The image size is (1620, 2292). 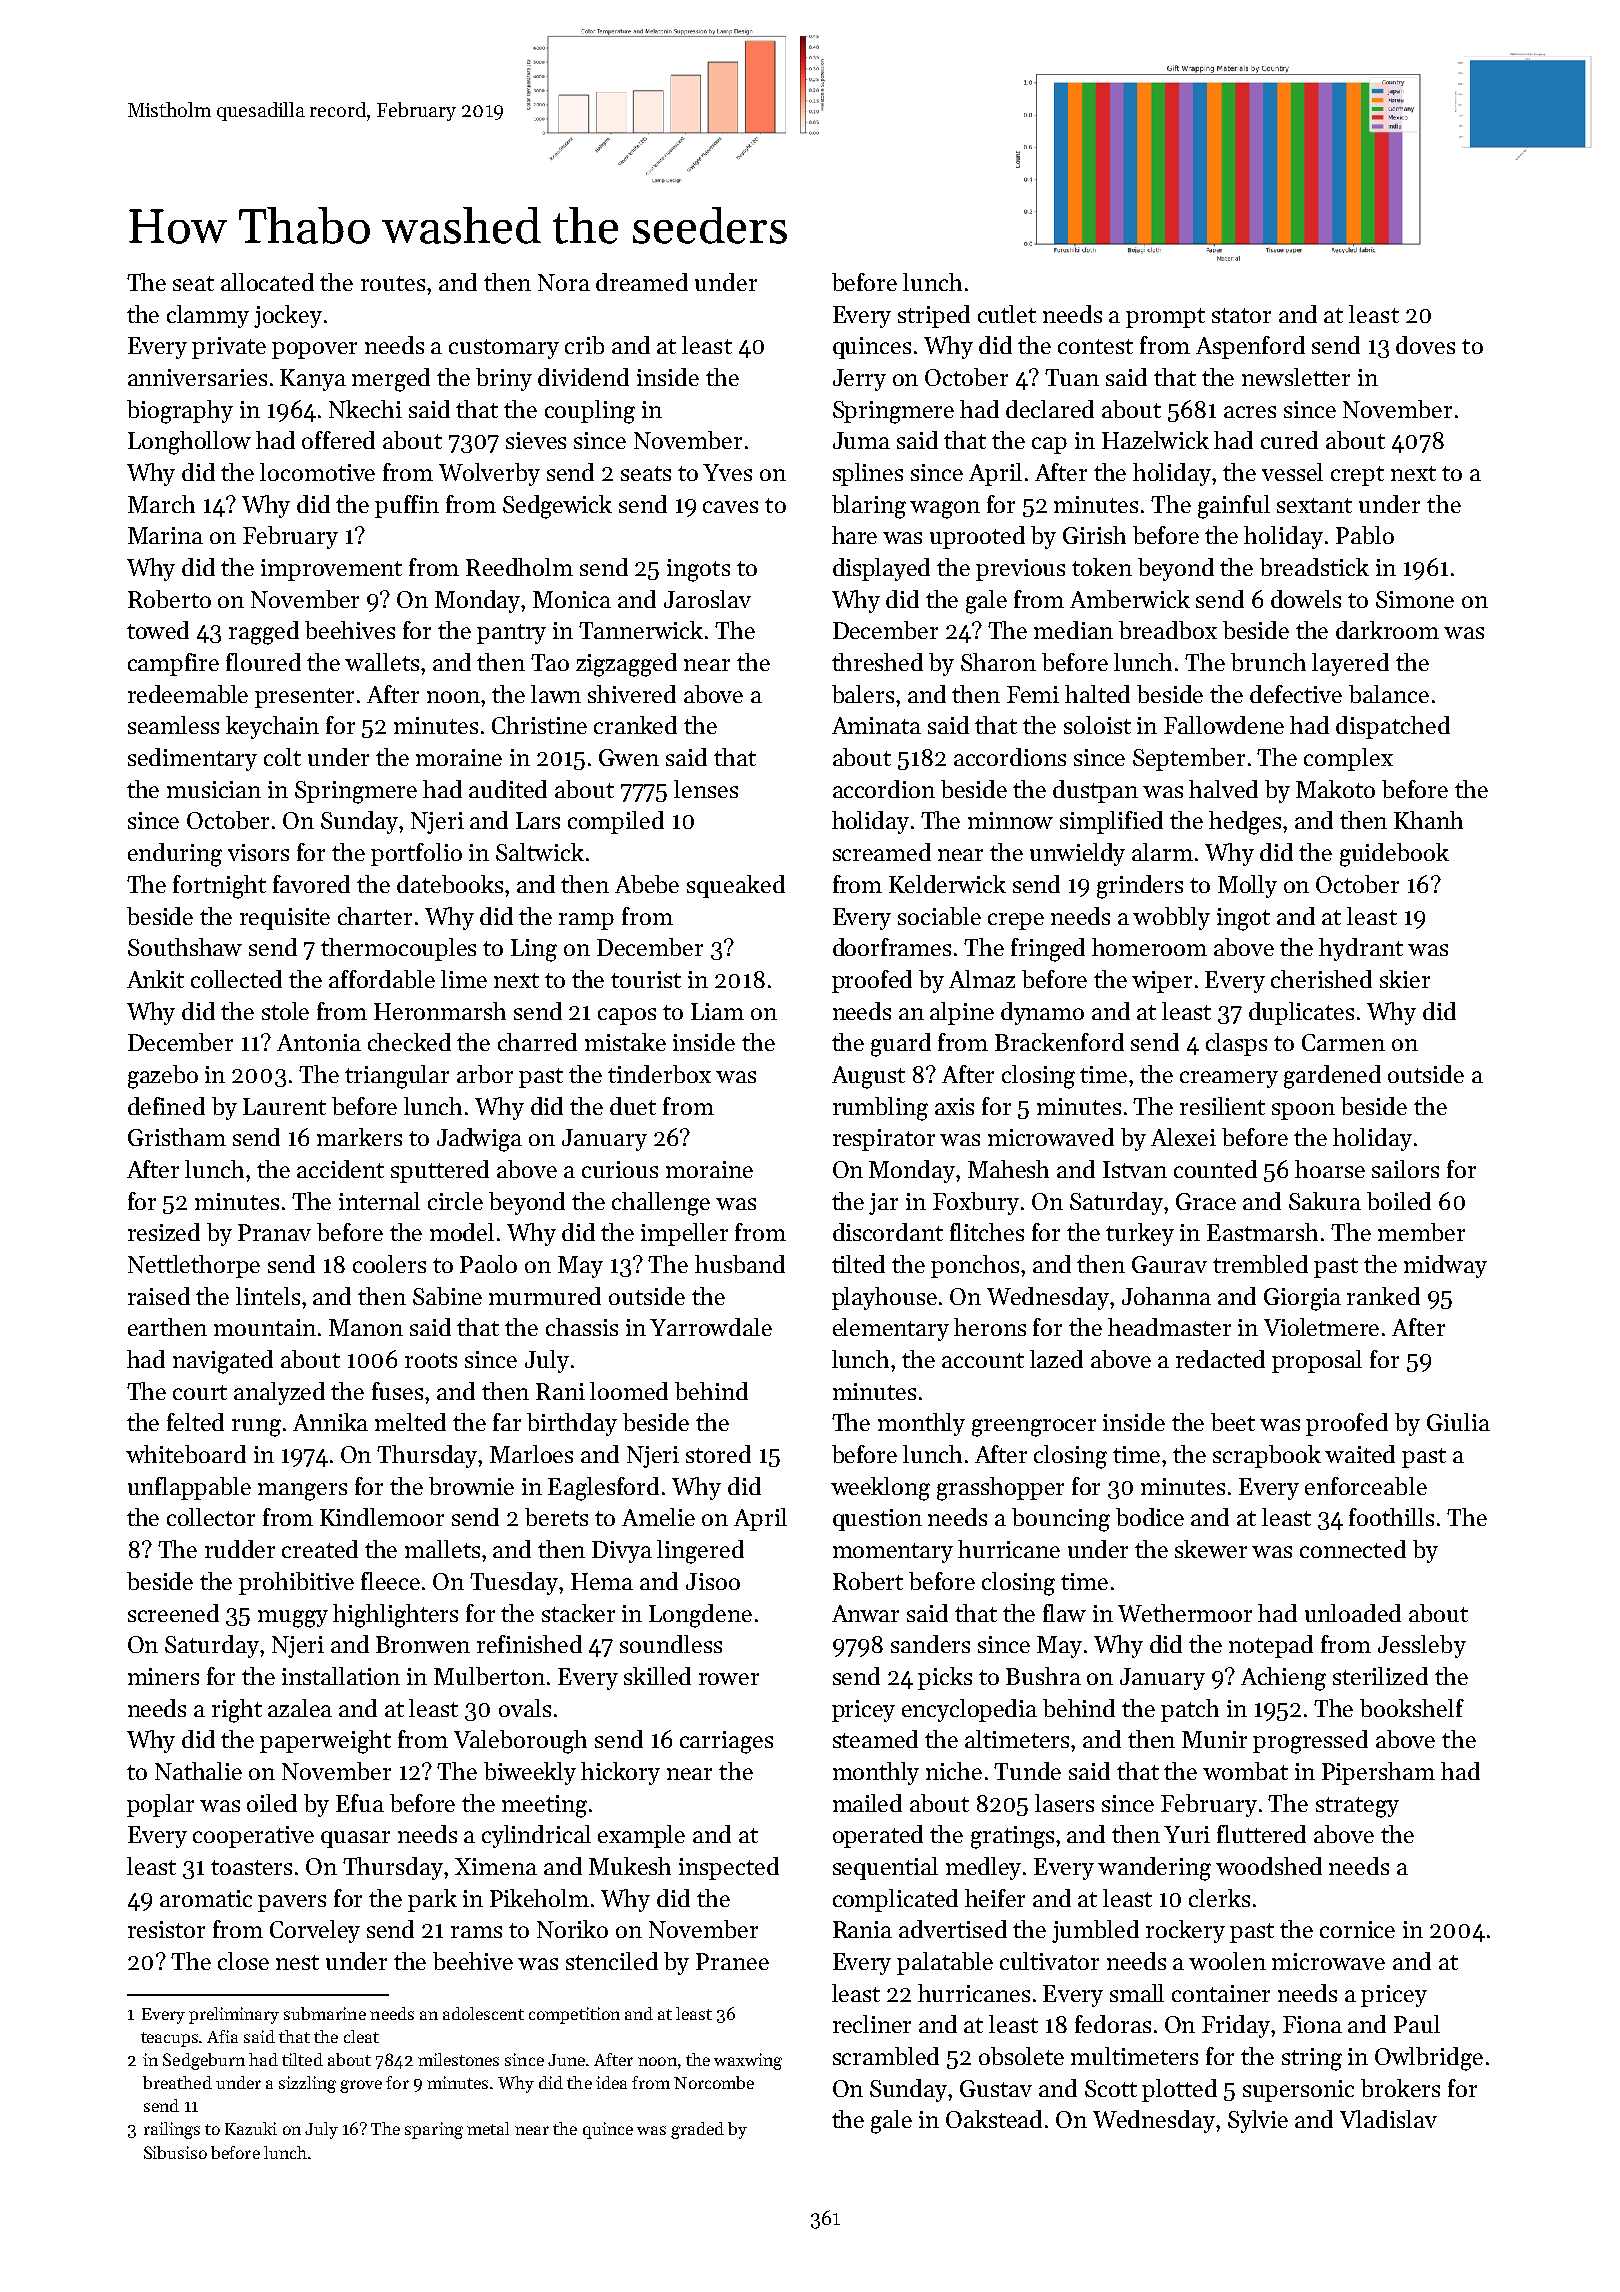 What do you see at coordinates (620, 1169) in the screenshot?
I see `curious` at bounding box center [620, 1169].
